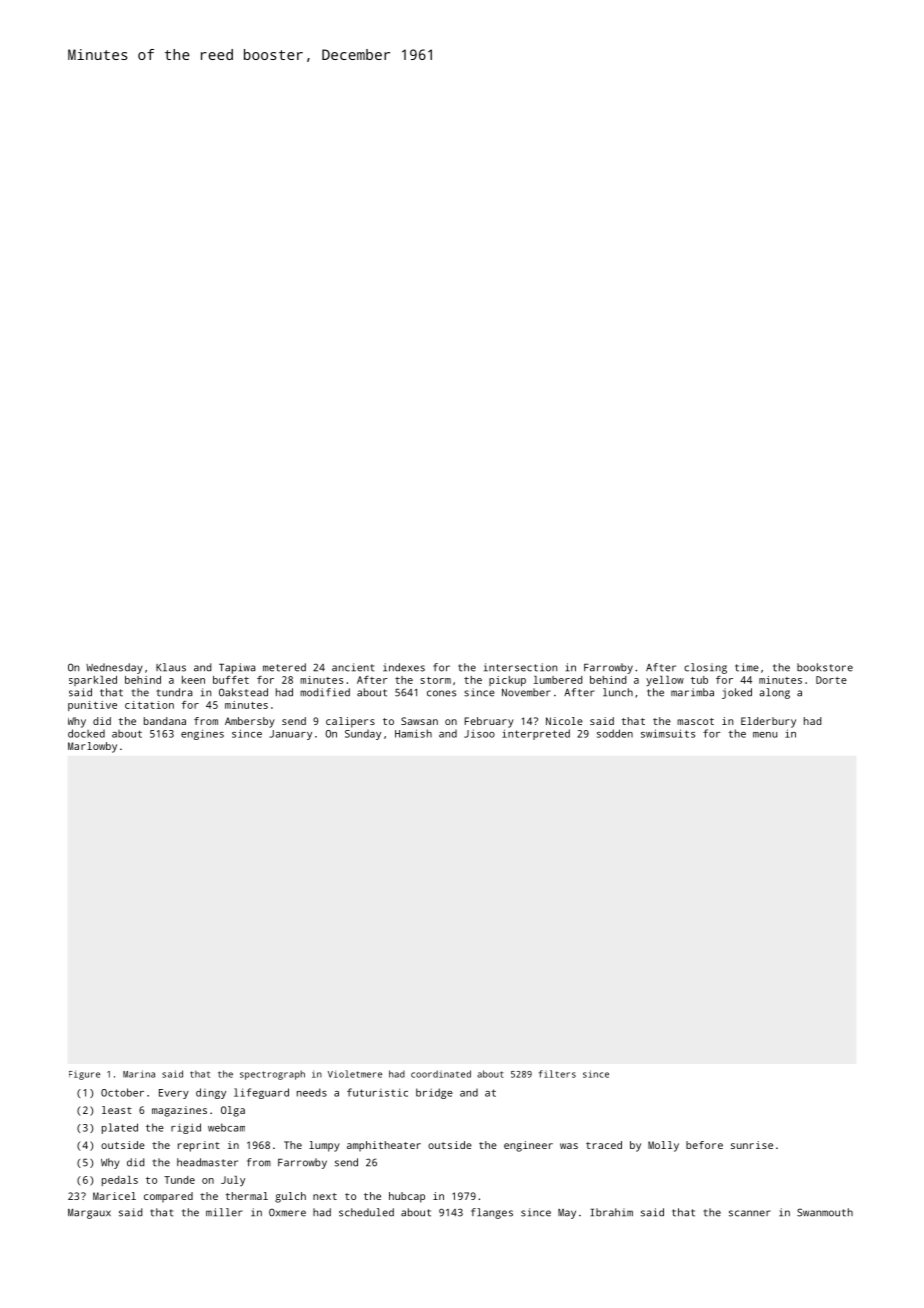  What do you see at coordinates (363, 735) in the page?
I see `Sunday` at bounding box center [363, 735].
